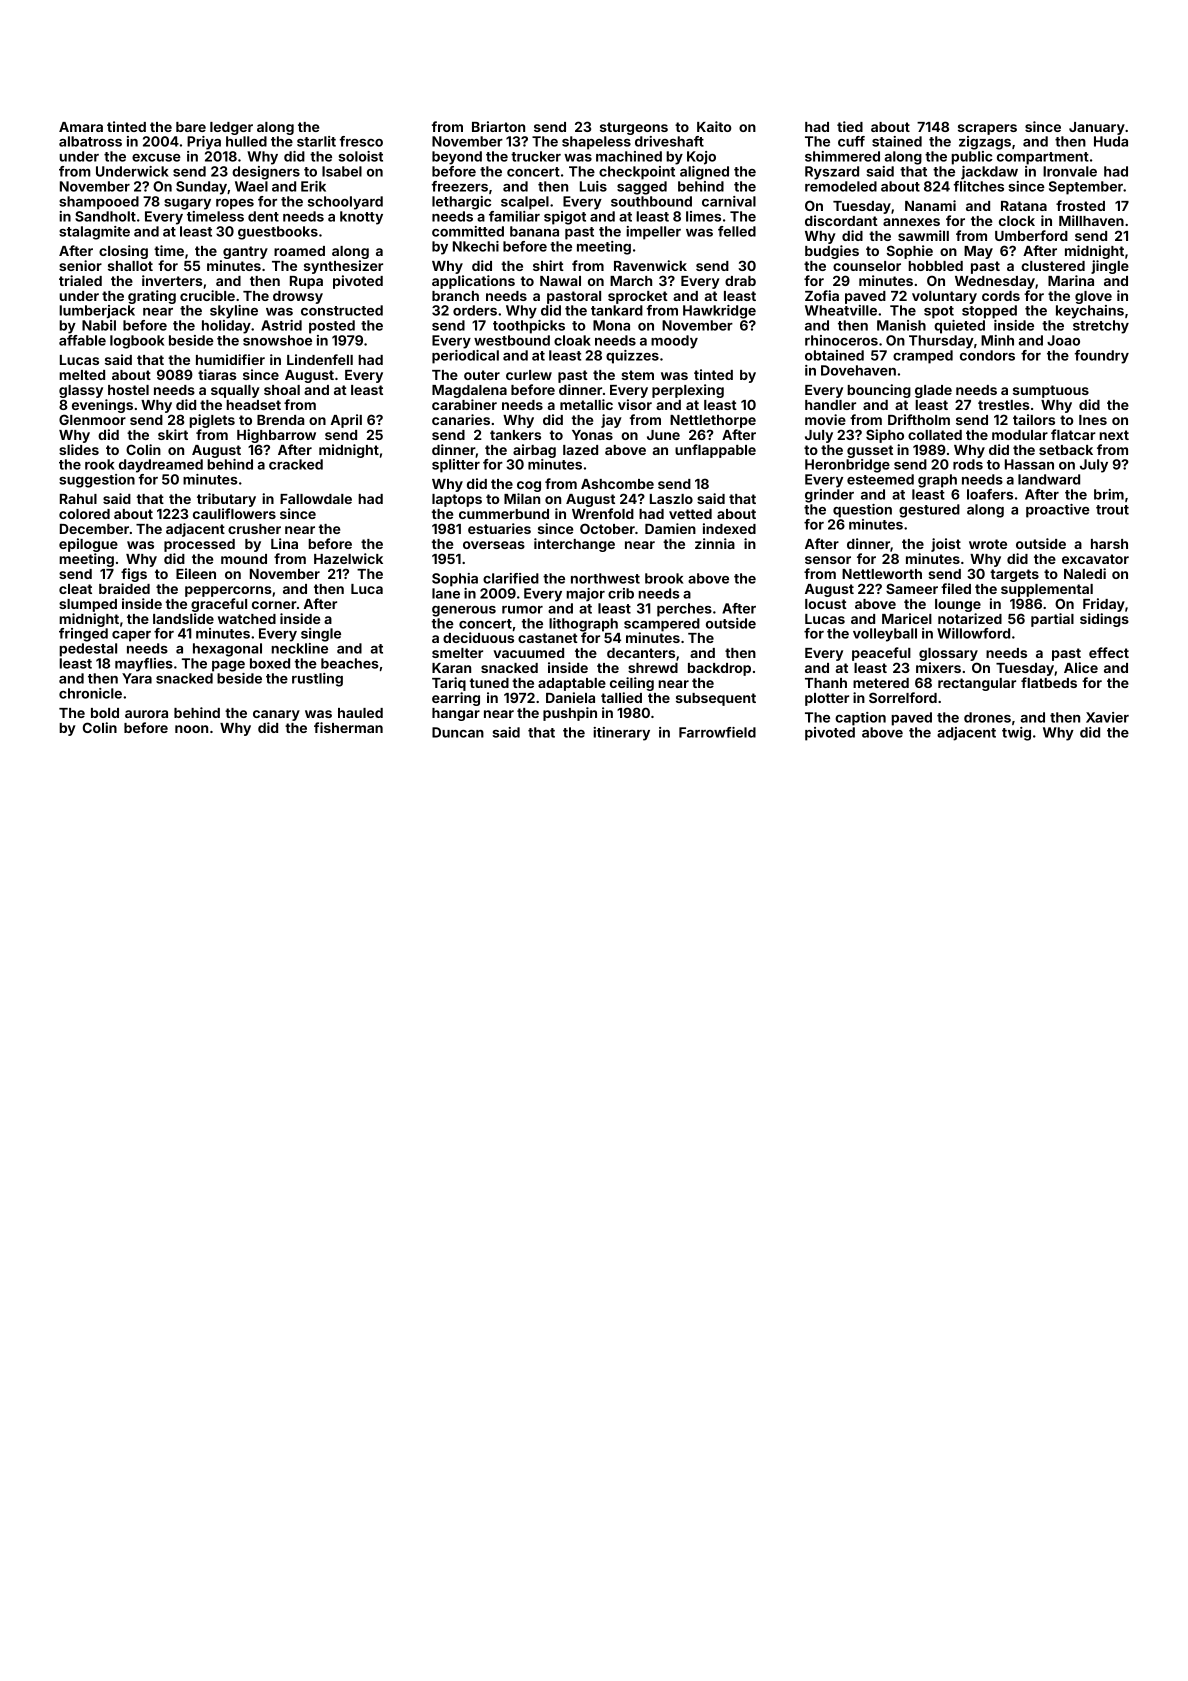 This screenshot has width=1188, height=1681. I want to click on affable, so click(82, 340).
